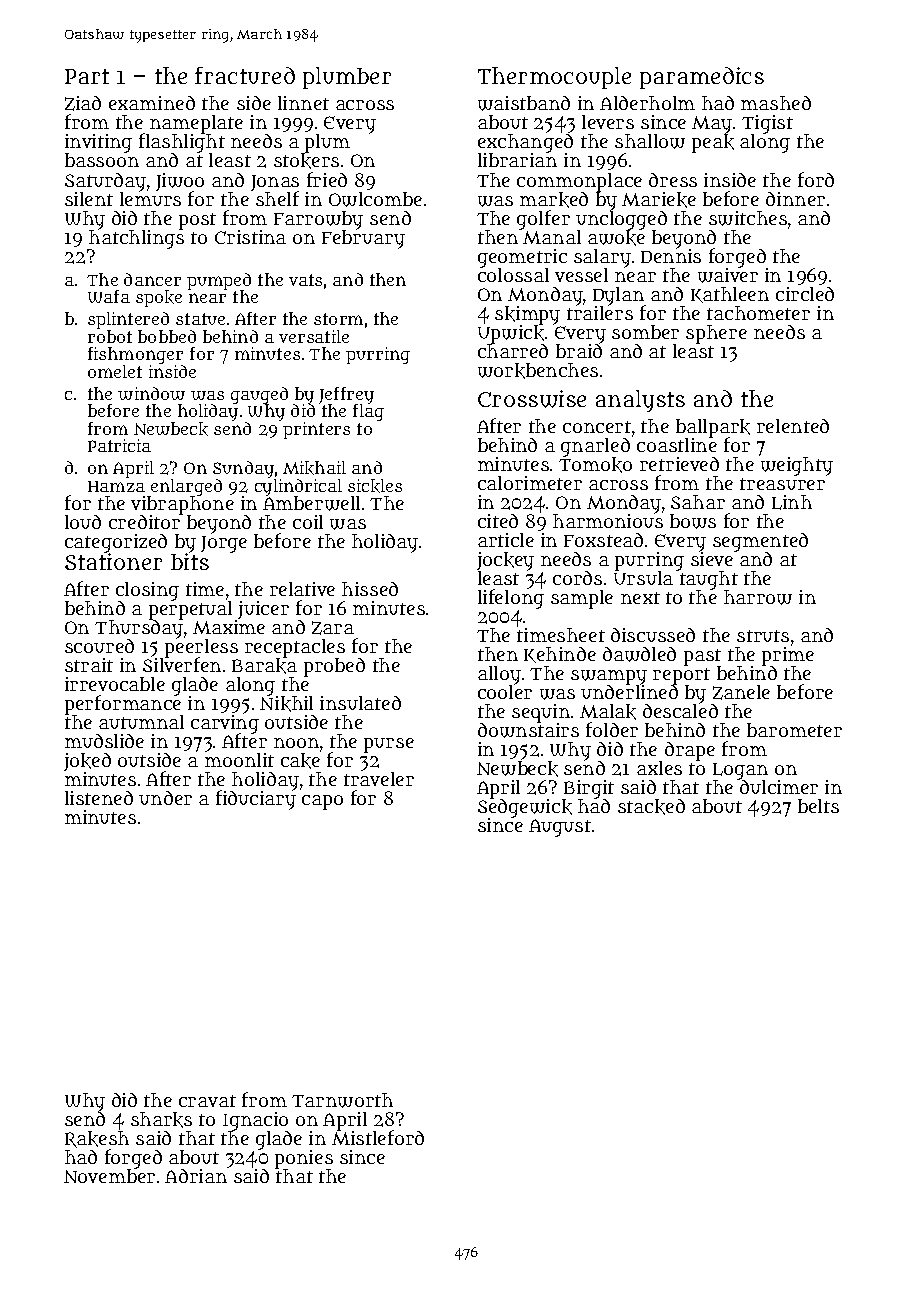 Image resolution: width=908 pixels, height=1316 pixels. Describe the element at coordinates (702, 78) in the image. I see `paramedics` at that location.
